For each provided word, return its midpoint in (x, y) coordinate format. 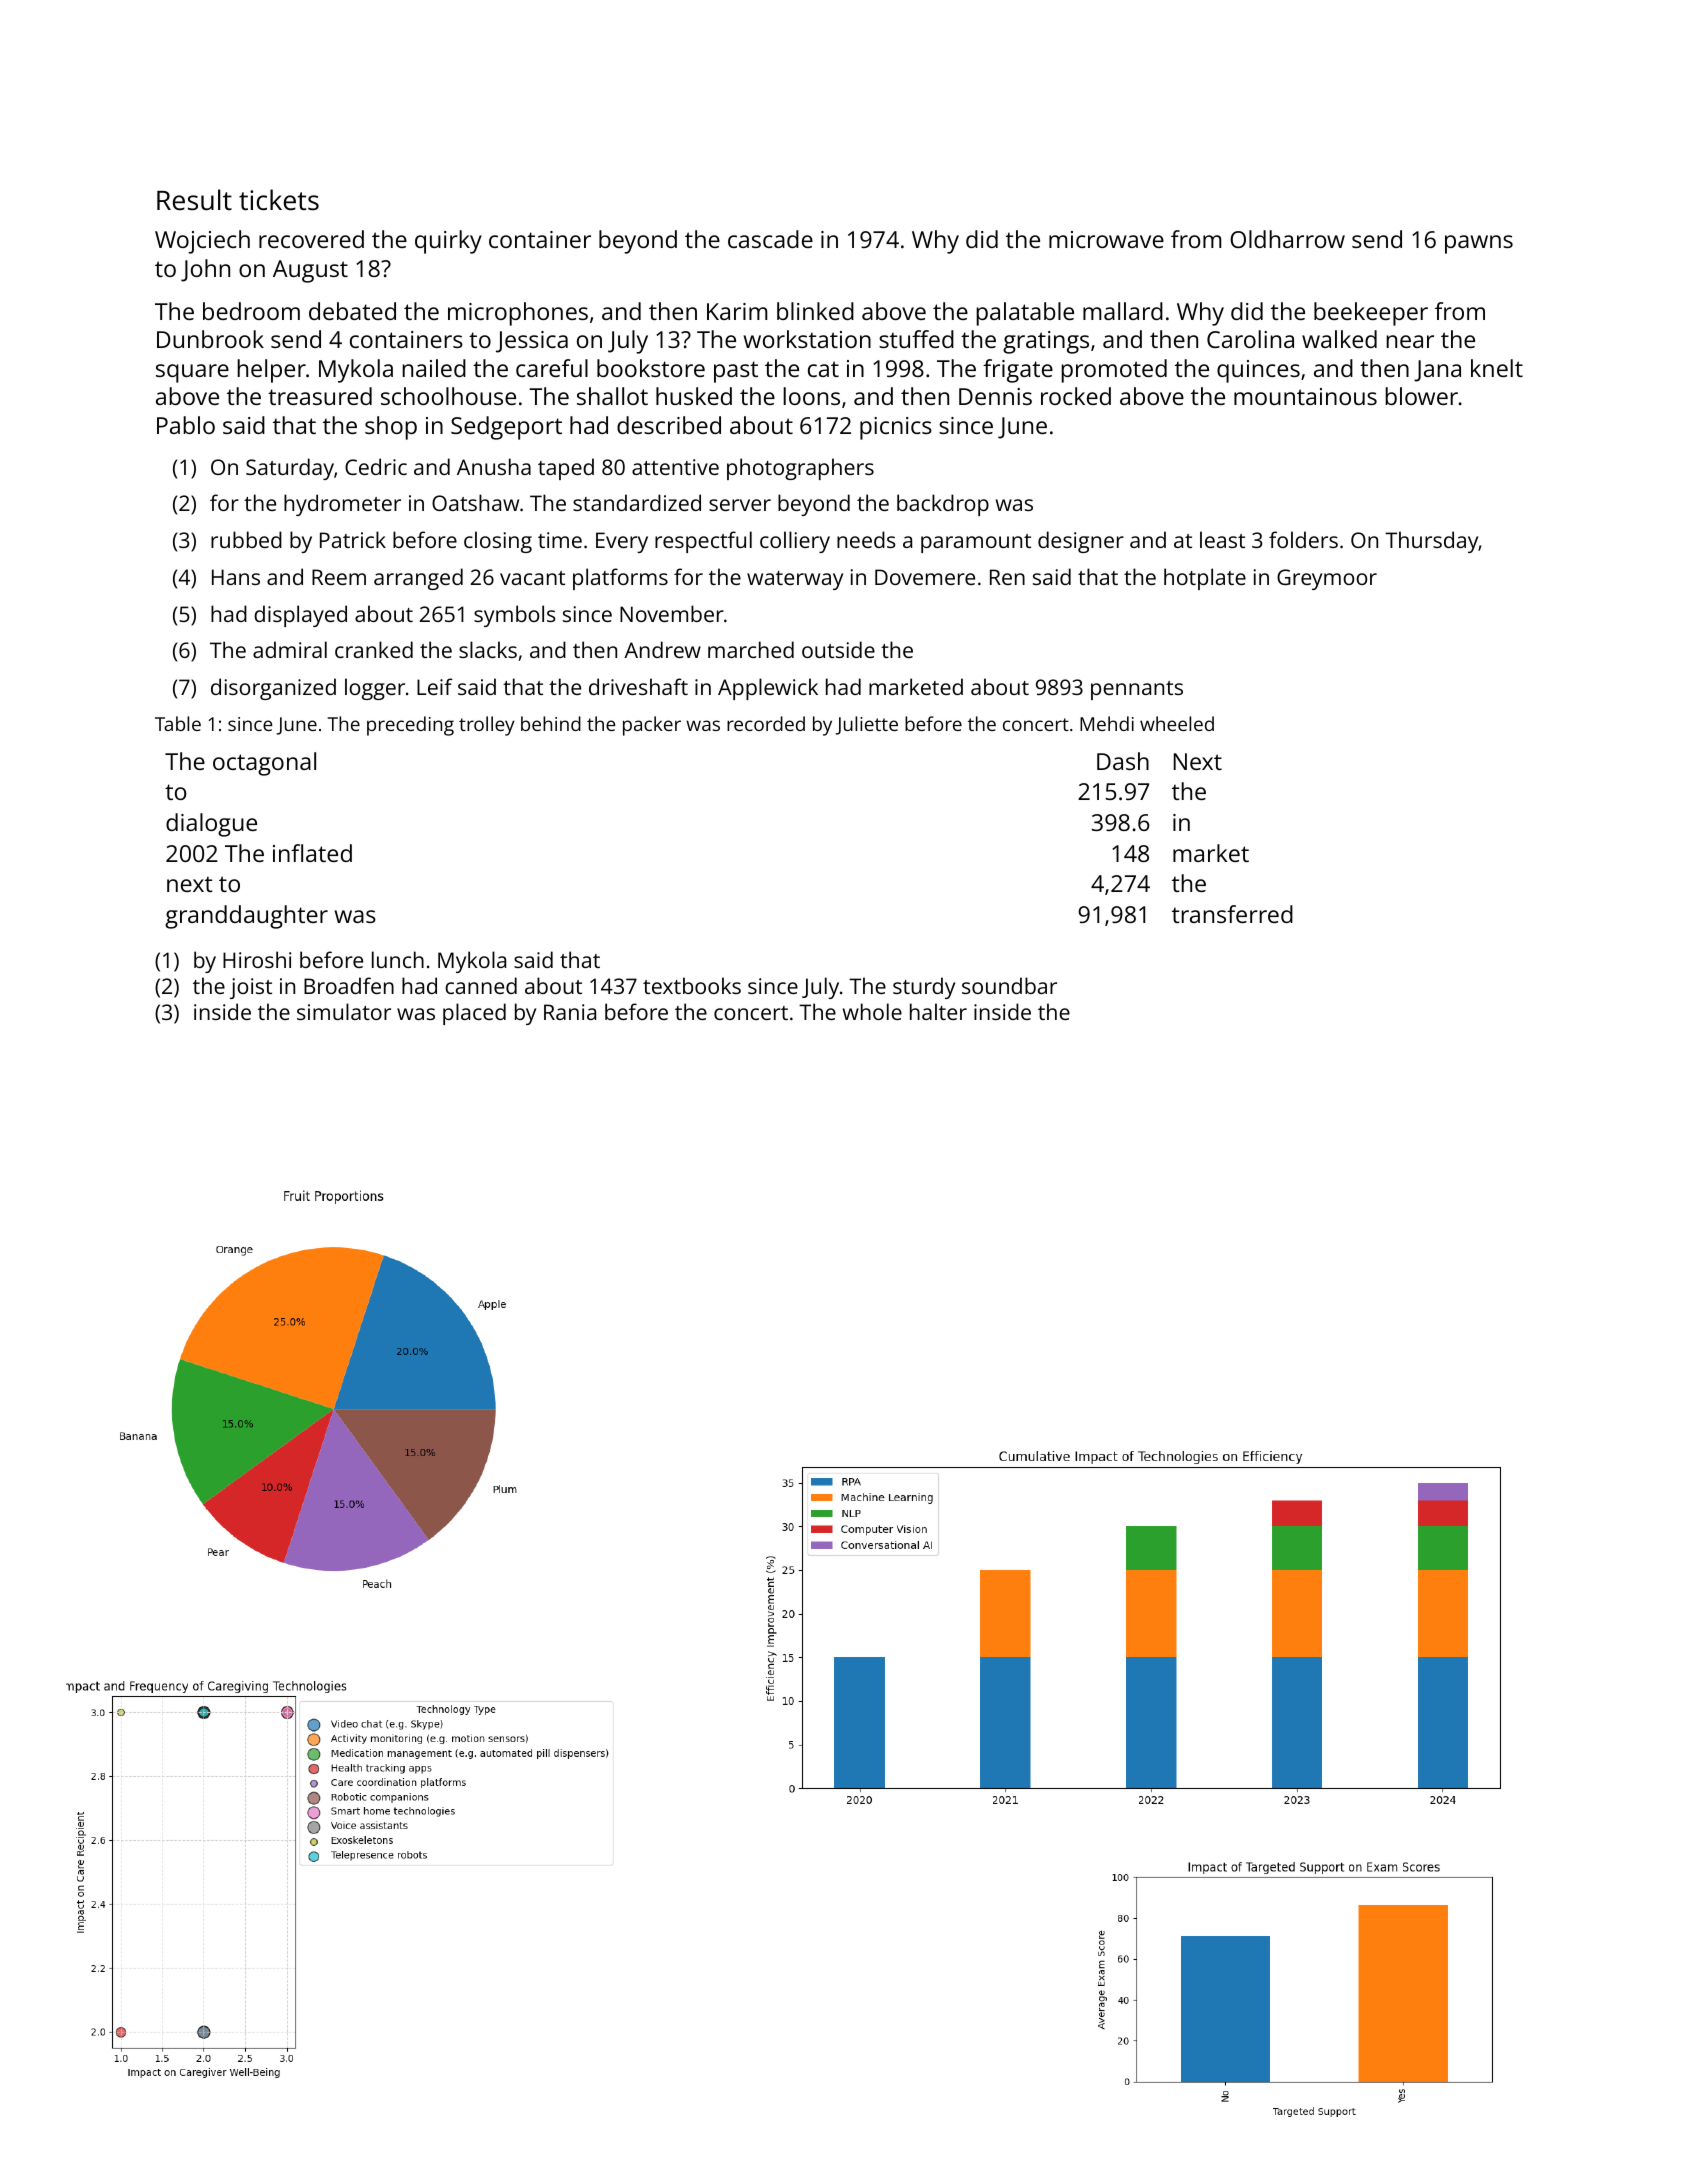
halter (938, 1011)
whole (872, 1011)
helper (271, 371)
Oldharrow (1287, 239)
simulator (344, 1011)
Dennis (995, 396)
